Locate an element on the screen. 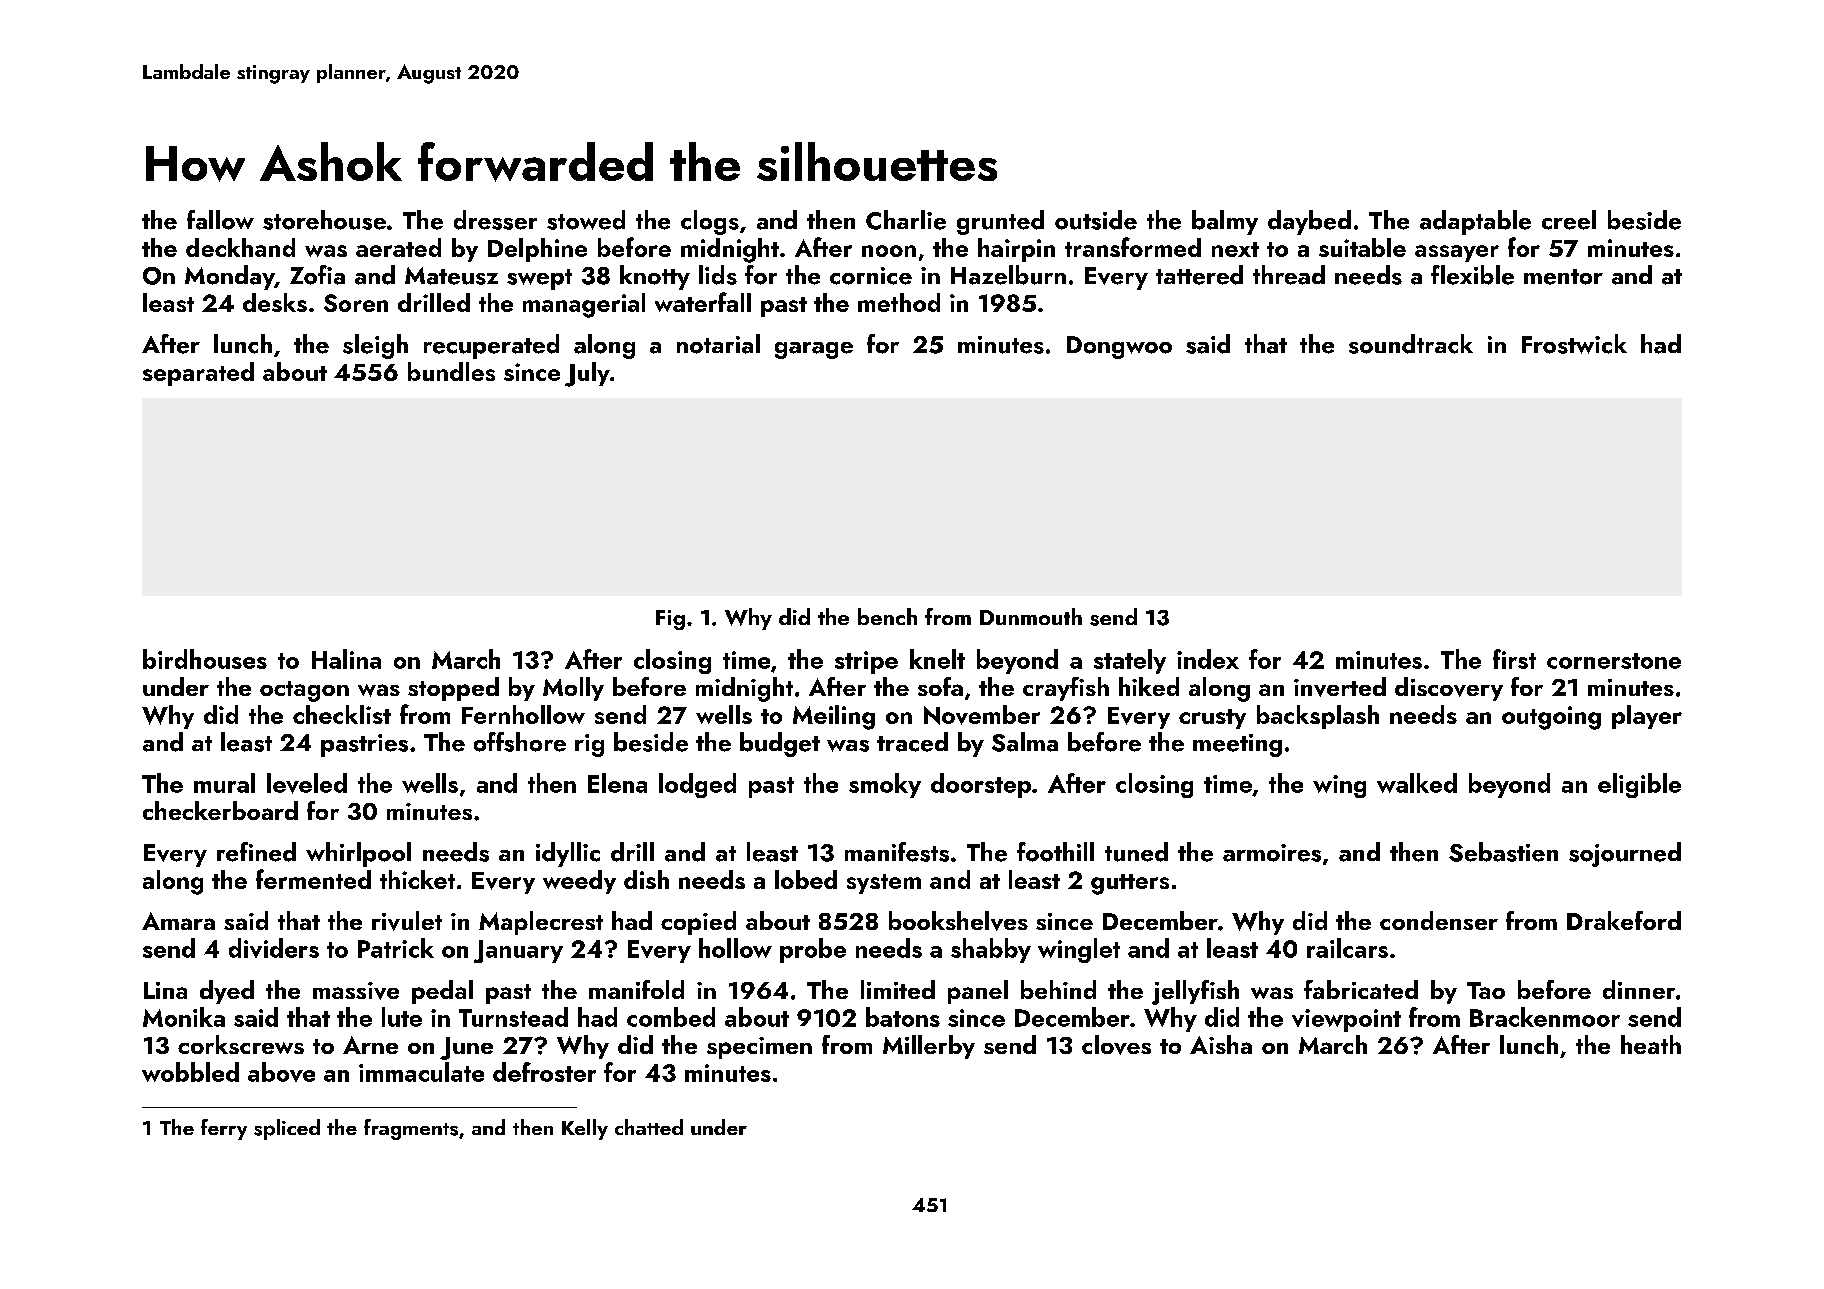 This screenshot has height=1289, width=1824. creel is located at coordinates (1569, 220).
